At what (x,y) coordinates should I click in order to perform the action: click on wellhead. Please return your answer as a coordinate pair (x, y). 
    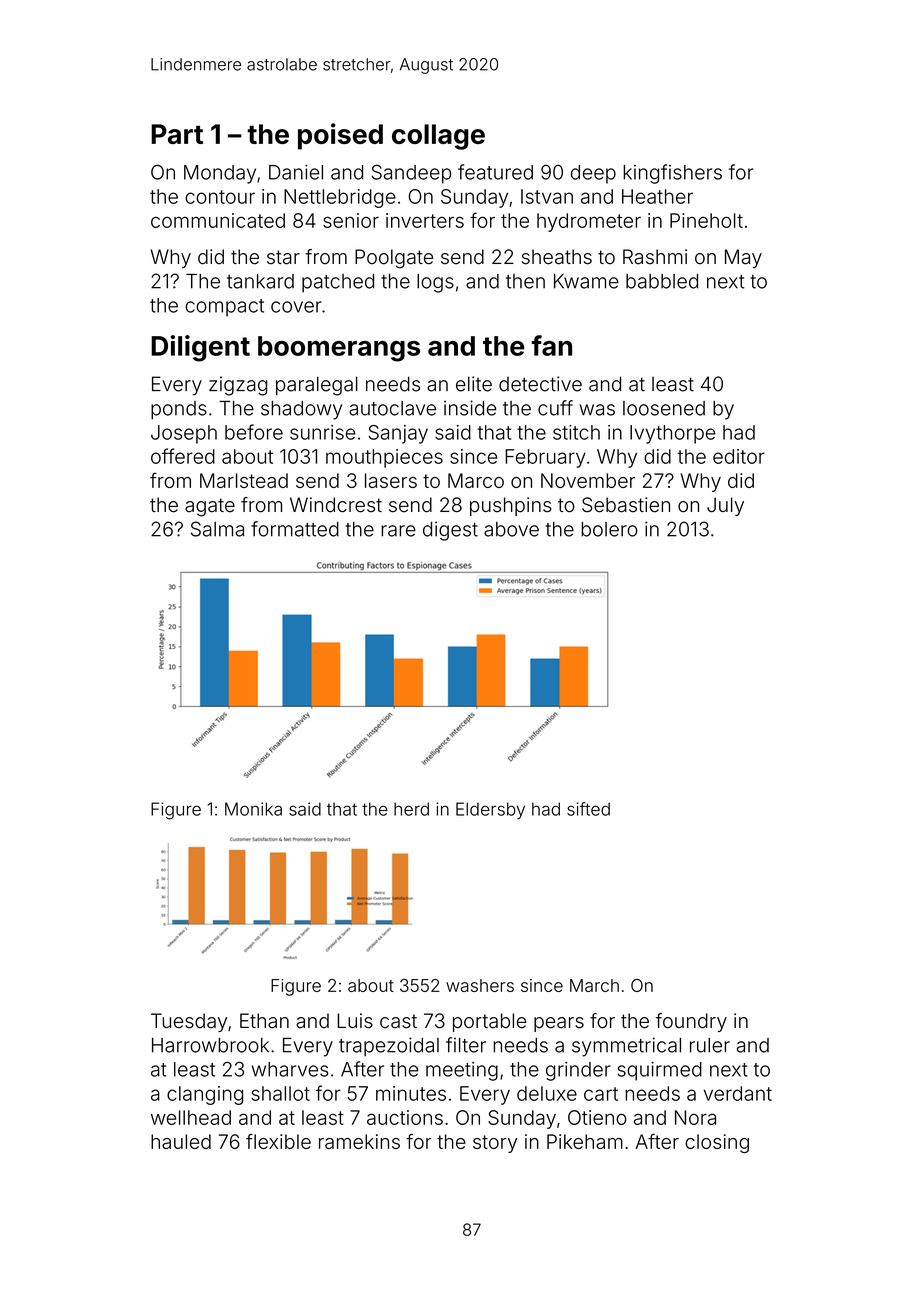
    Looking at the image, I should click on (191, 1117).
